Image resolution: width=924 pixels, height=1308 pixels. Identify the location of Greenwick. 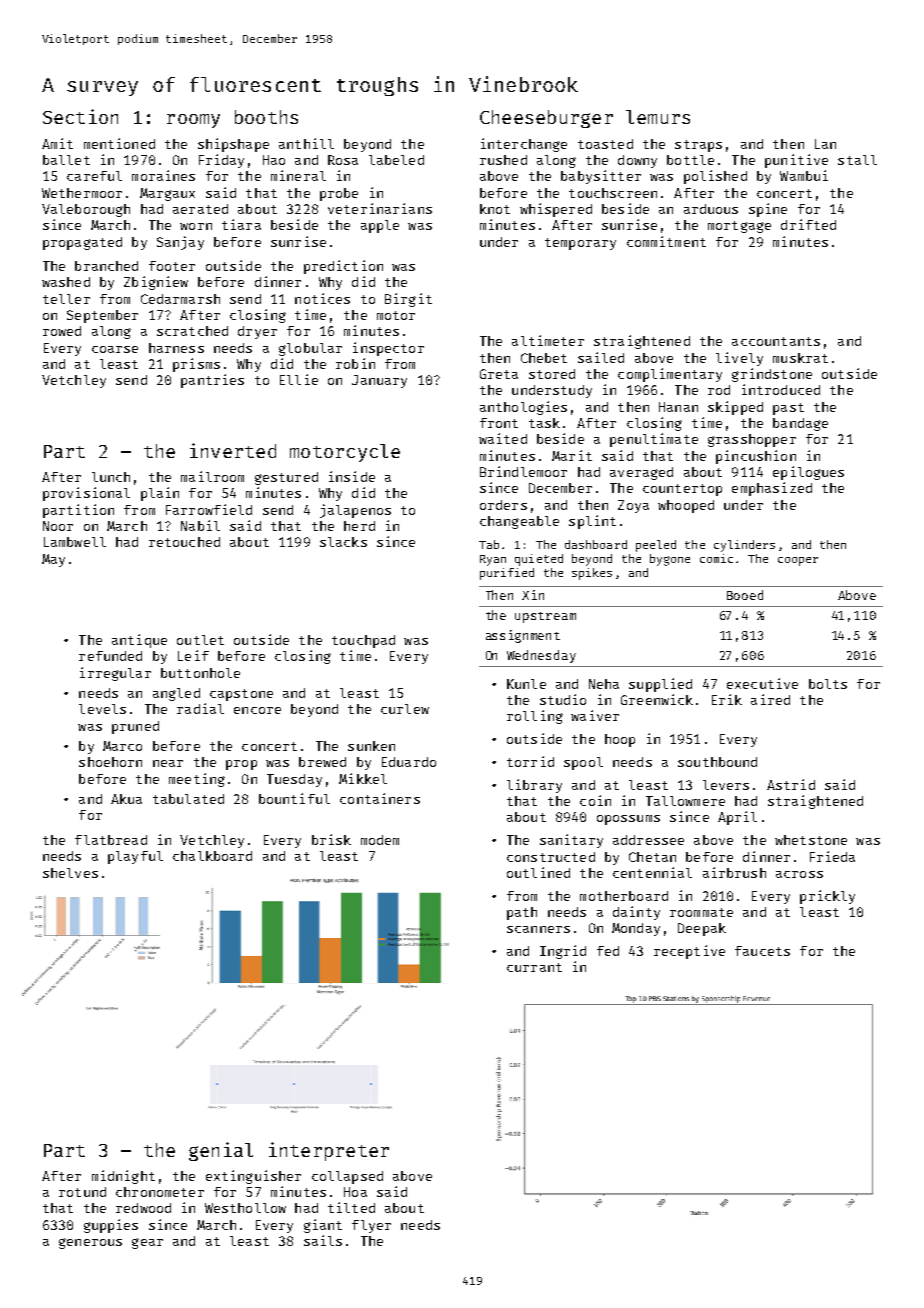
(657, 699).
